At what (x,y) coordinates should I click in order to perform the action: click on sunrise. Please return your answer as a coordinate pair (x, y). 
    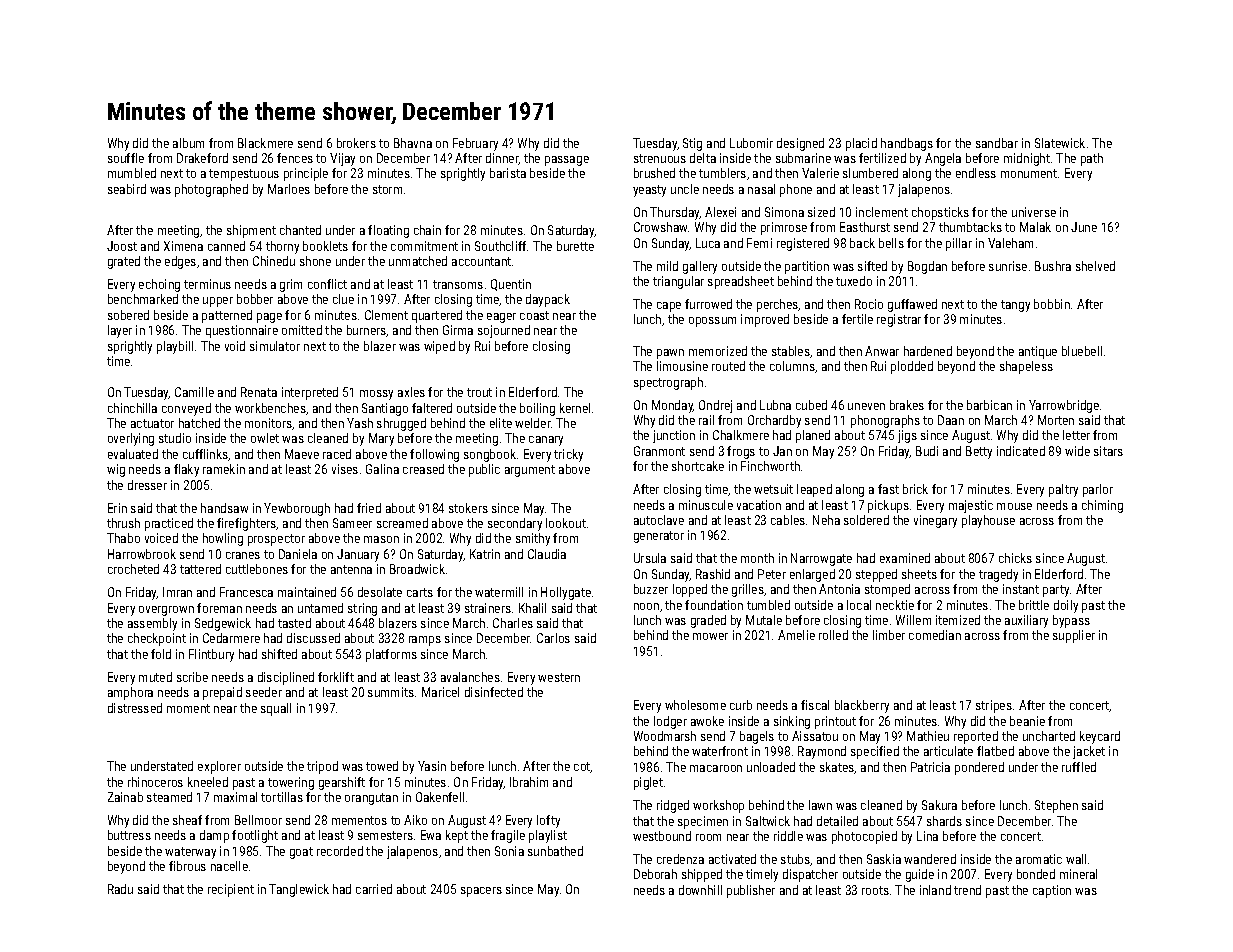
    Looking at the image, I should click on (1008, 266).
